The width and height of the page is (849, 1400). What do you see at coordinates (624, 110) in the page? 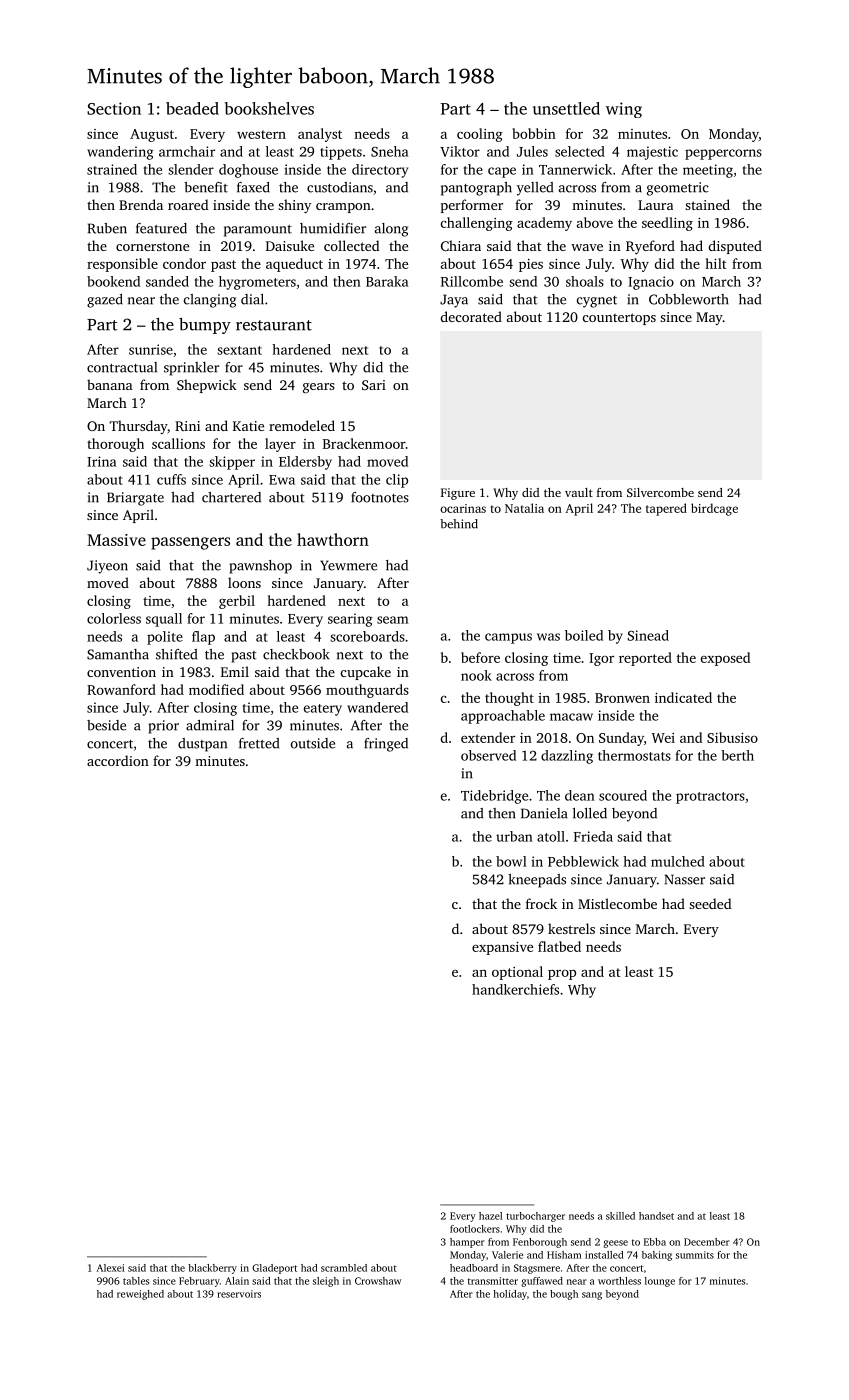
I see `wing` at bounding box center [624, 110].
